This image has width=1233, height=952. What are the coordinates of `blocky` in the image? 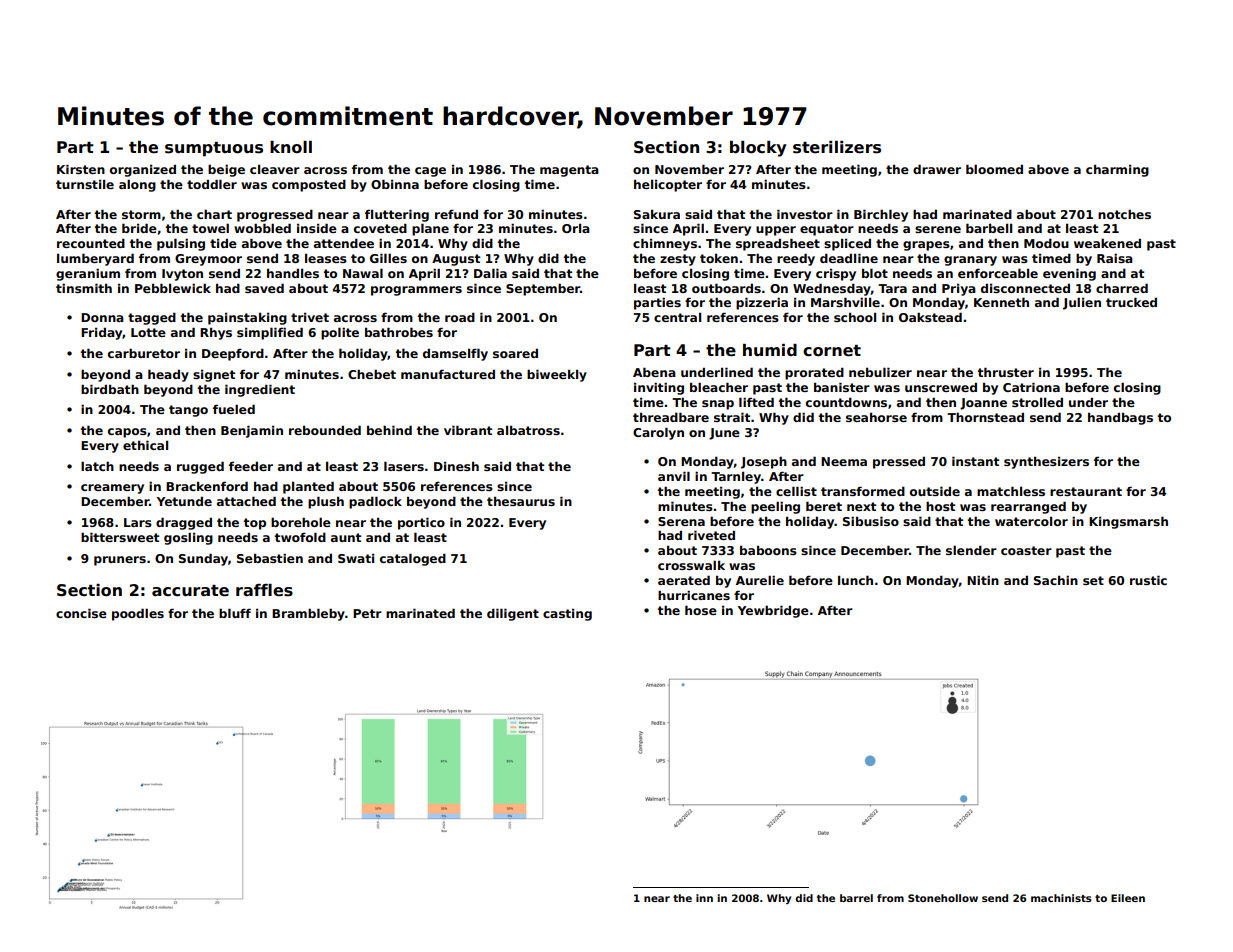 It's located at (758, 149).
